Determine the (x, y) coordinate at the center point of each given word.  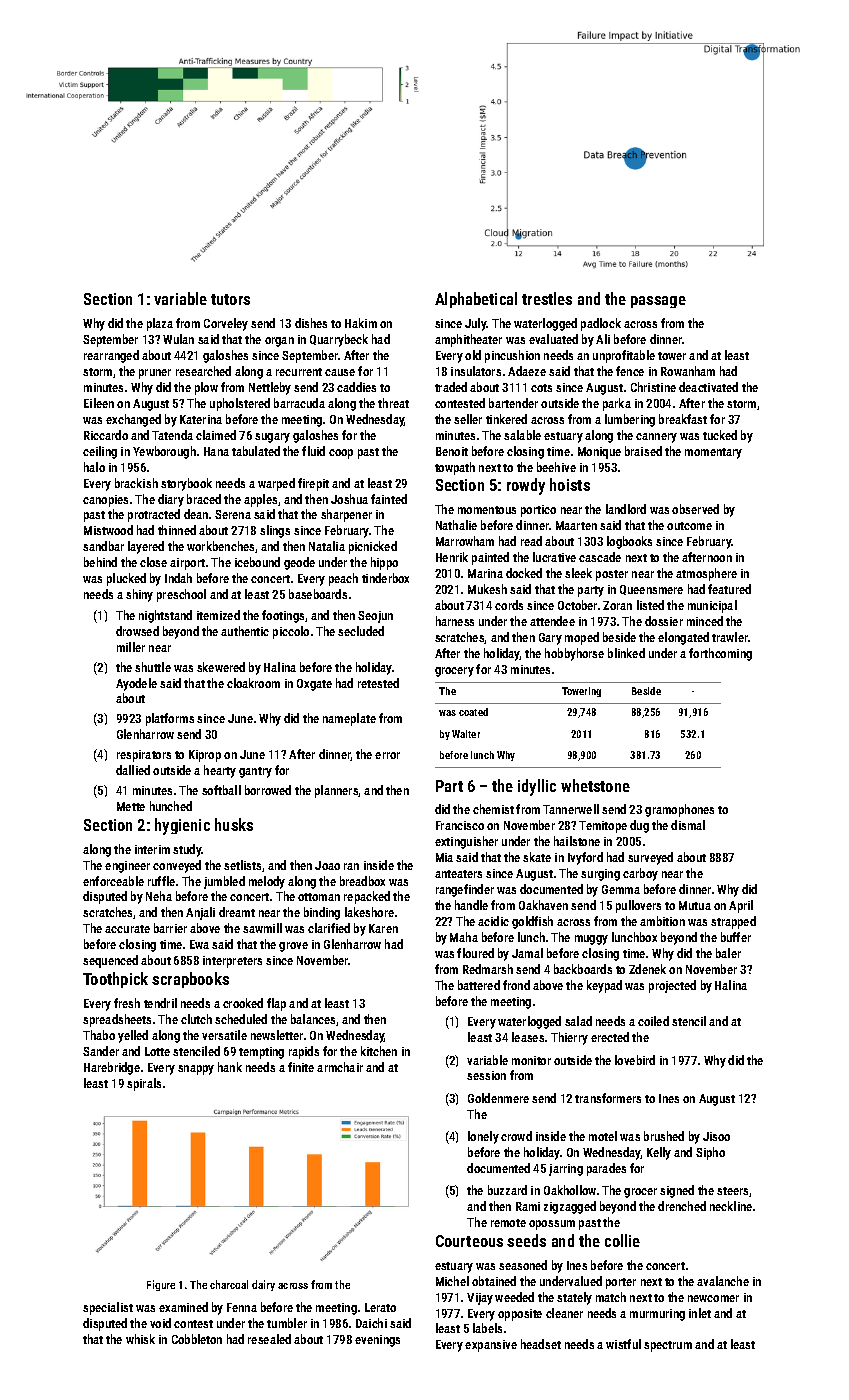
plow (206, 388)
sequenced (110, 961)
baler (728, 953)
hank (230, 1067)
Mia (444, 857)
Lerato (380, 1307)
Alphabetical (476, 300)
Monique (599, 453)
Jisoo (716, 1136)
